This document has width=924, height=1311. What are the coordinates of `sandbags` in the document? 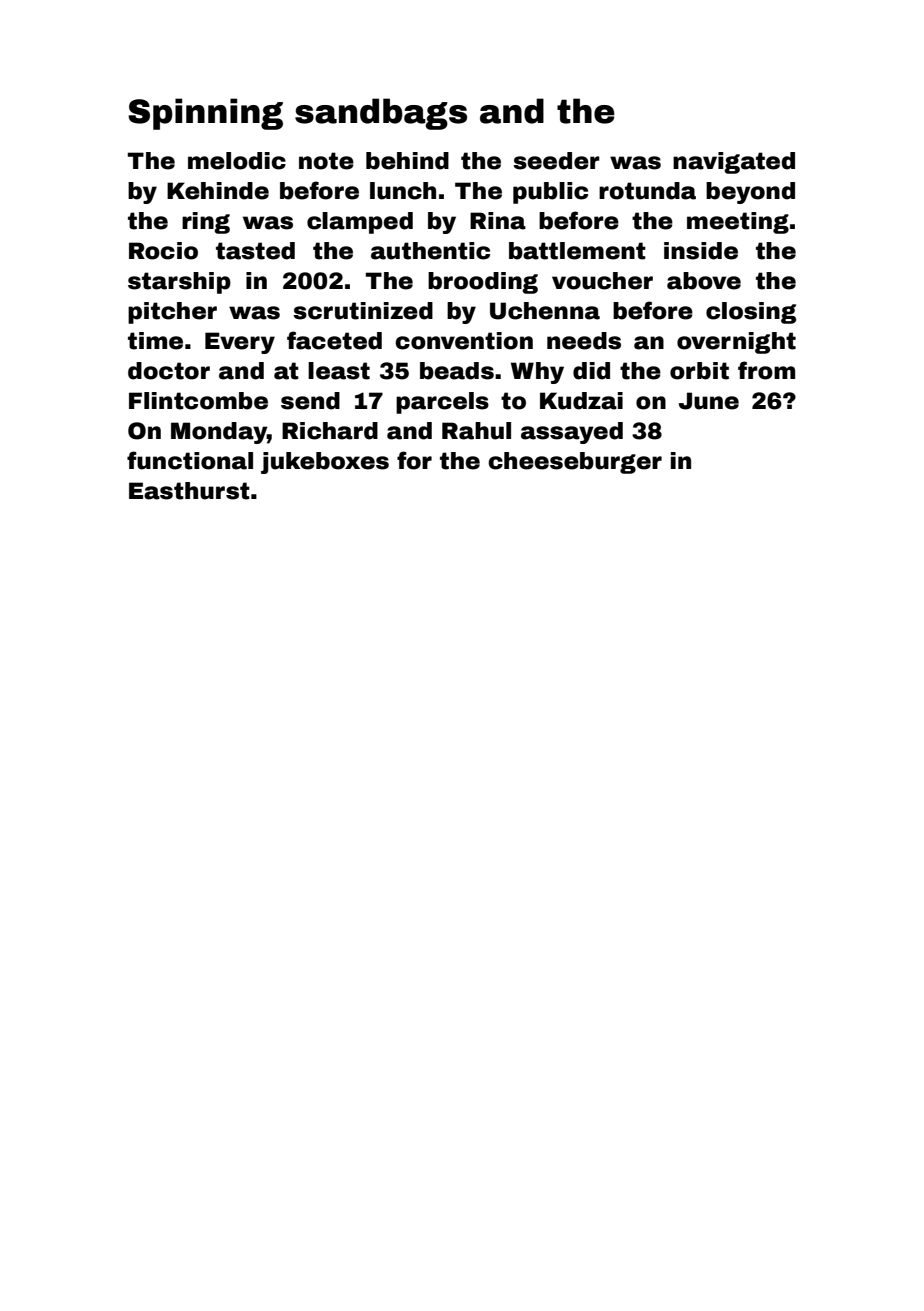 It's located at (381, 114).
